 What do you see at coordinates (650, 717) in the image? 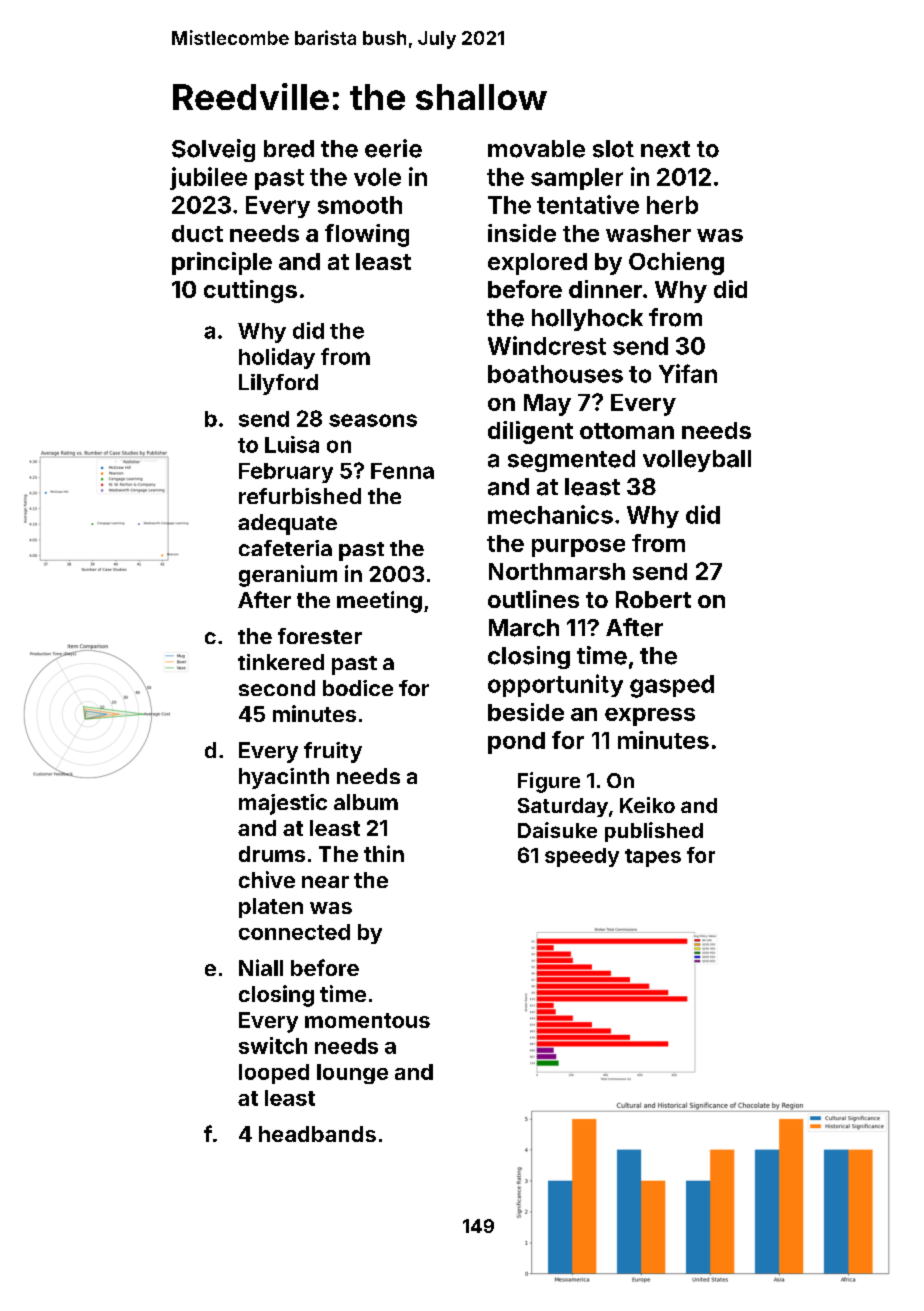
I see `express` at bounding box center [650, 717].
